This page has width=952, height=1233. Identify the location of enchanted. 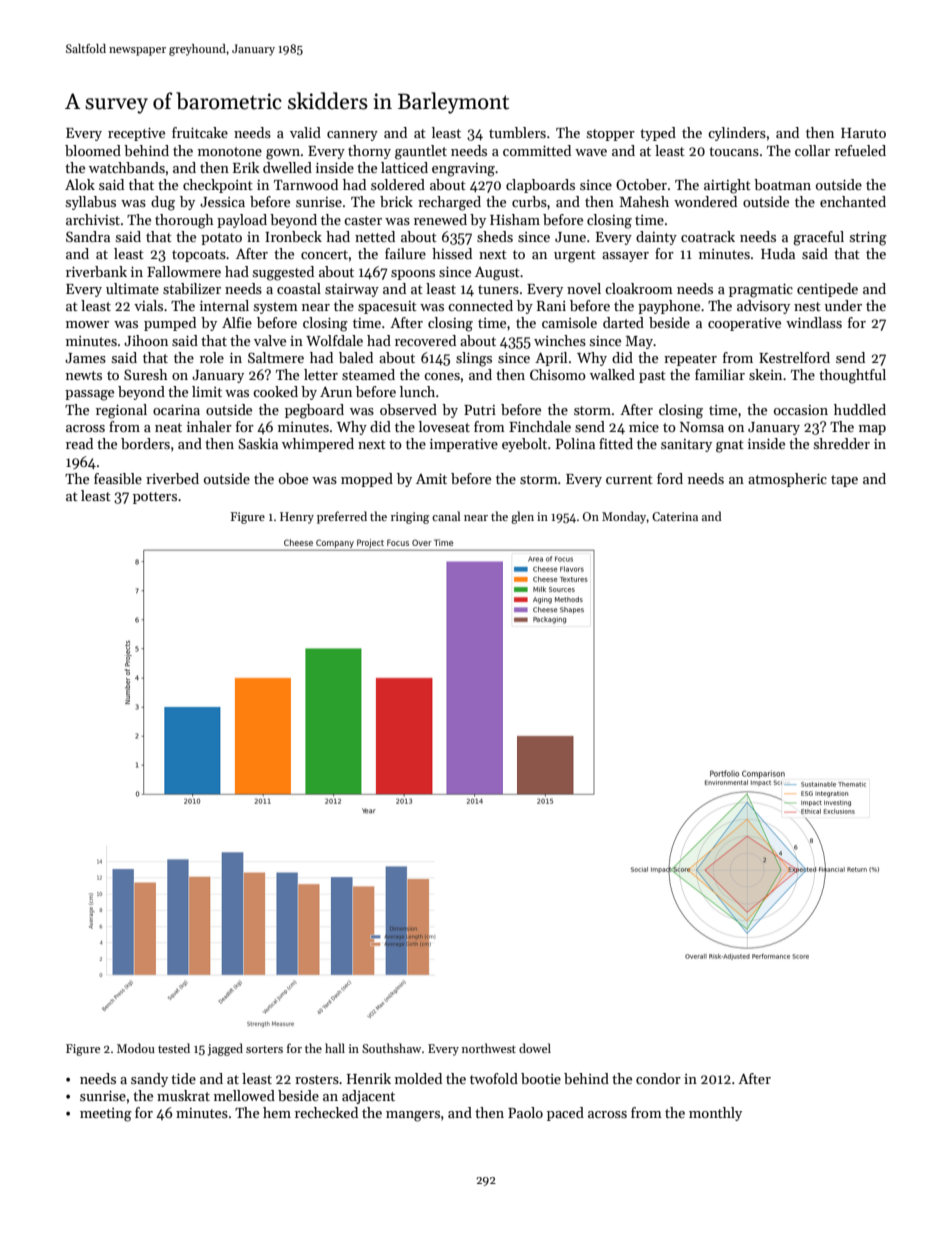
(853, 201).
